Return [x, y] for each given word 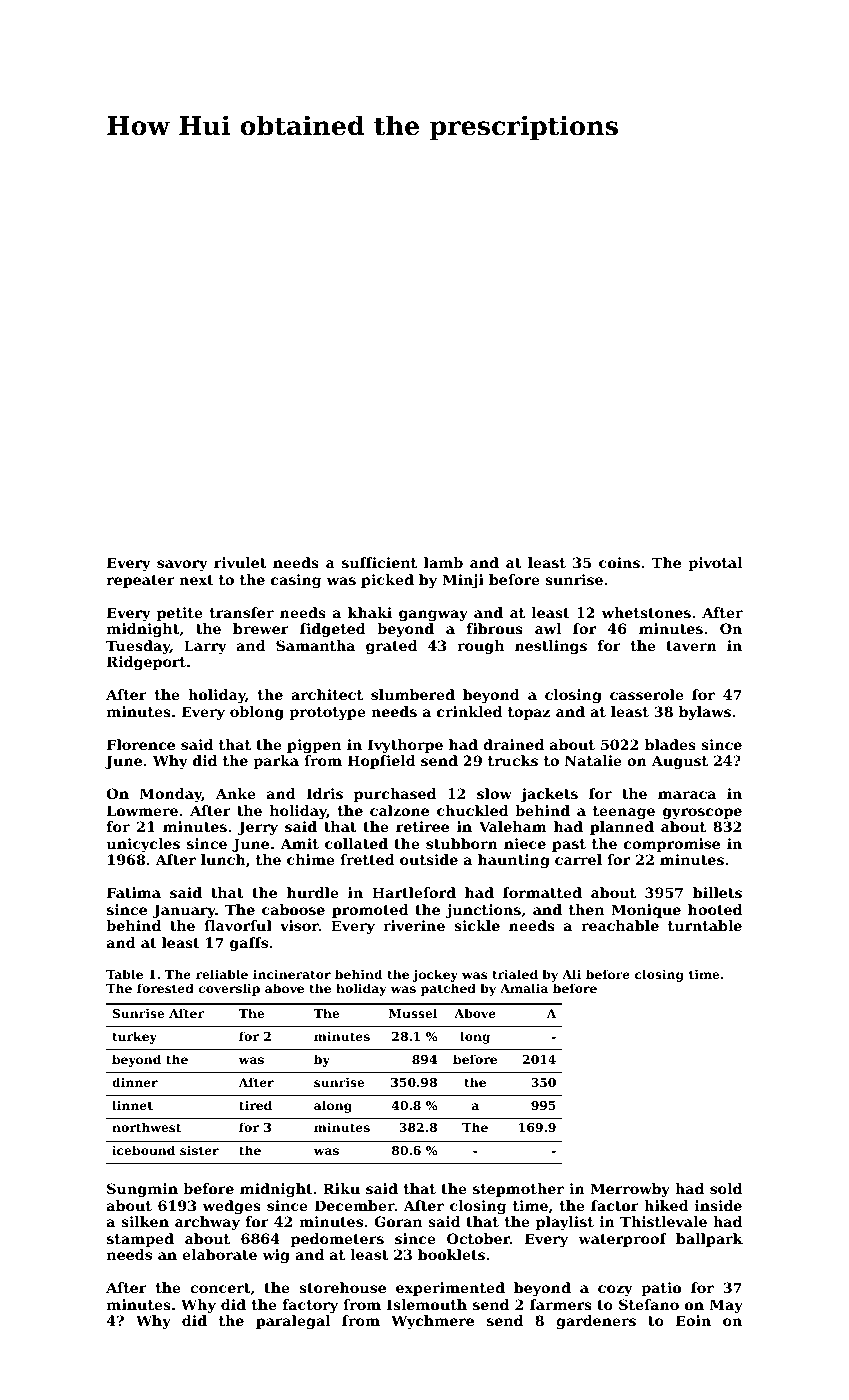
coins [619, 562]
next [196, 580]
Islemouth [427, 1304]
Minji [463, 581]
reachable [620, 925]
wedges [232, 1207]
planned [622, 828]
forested [165, 988]
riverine [414, 925]
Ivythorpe [405, 746]
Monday [171, 795]
